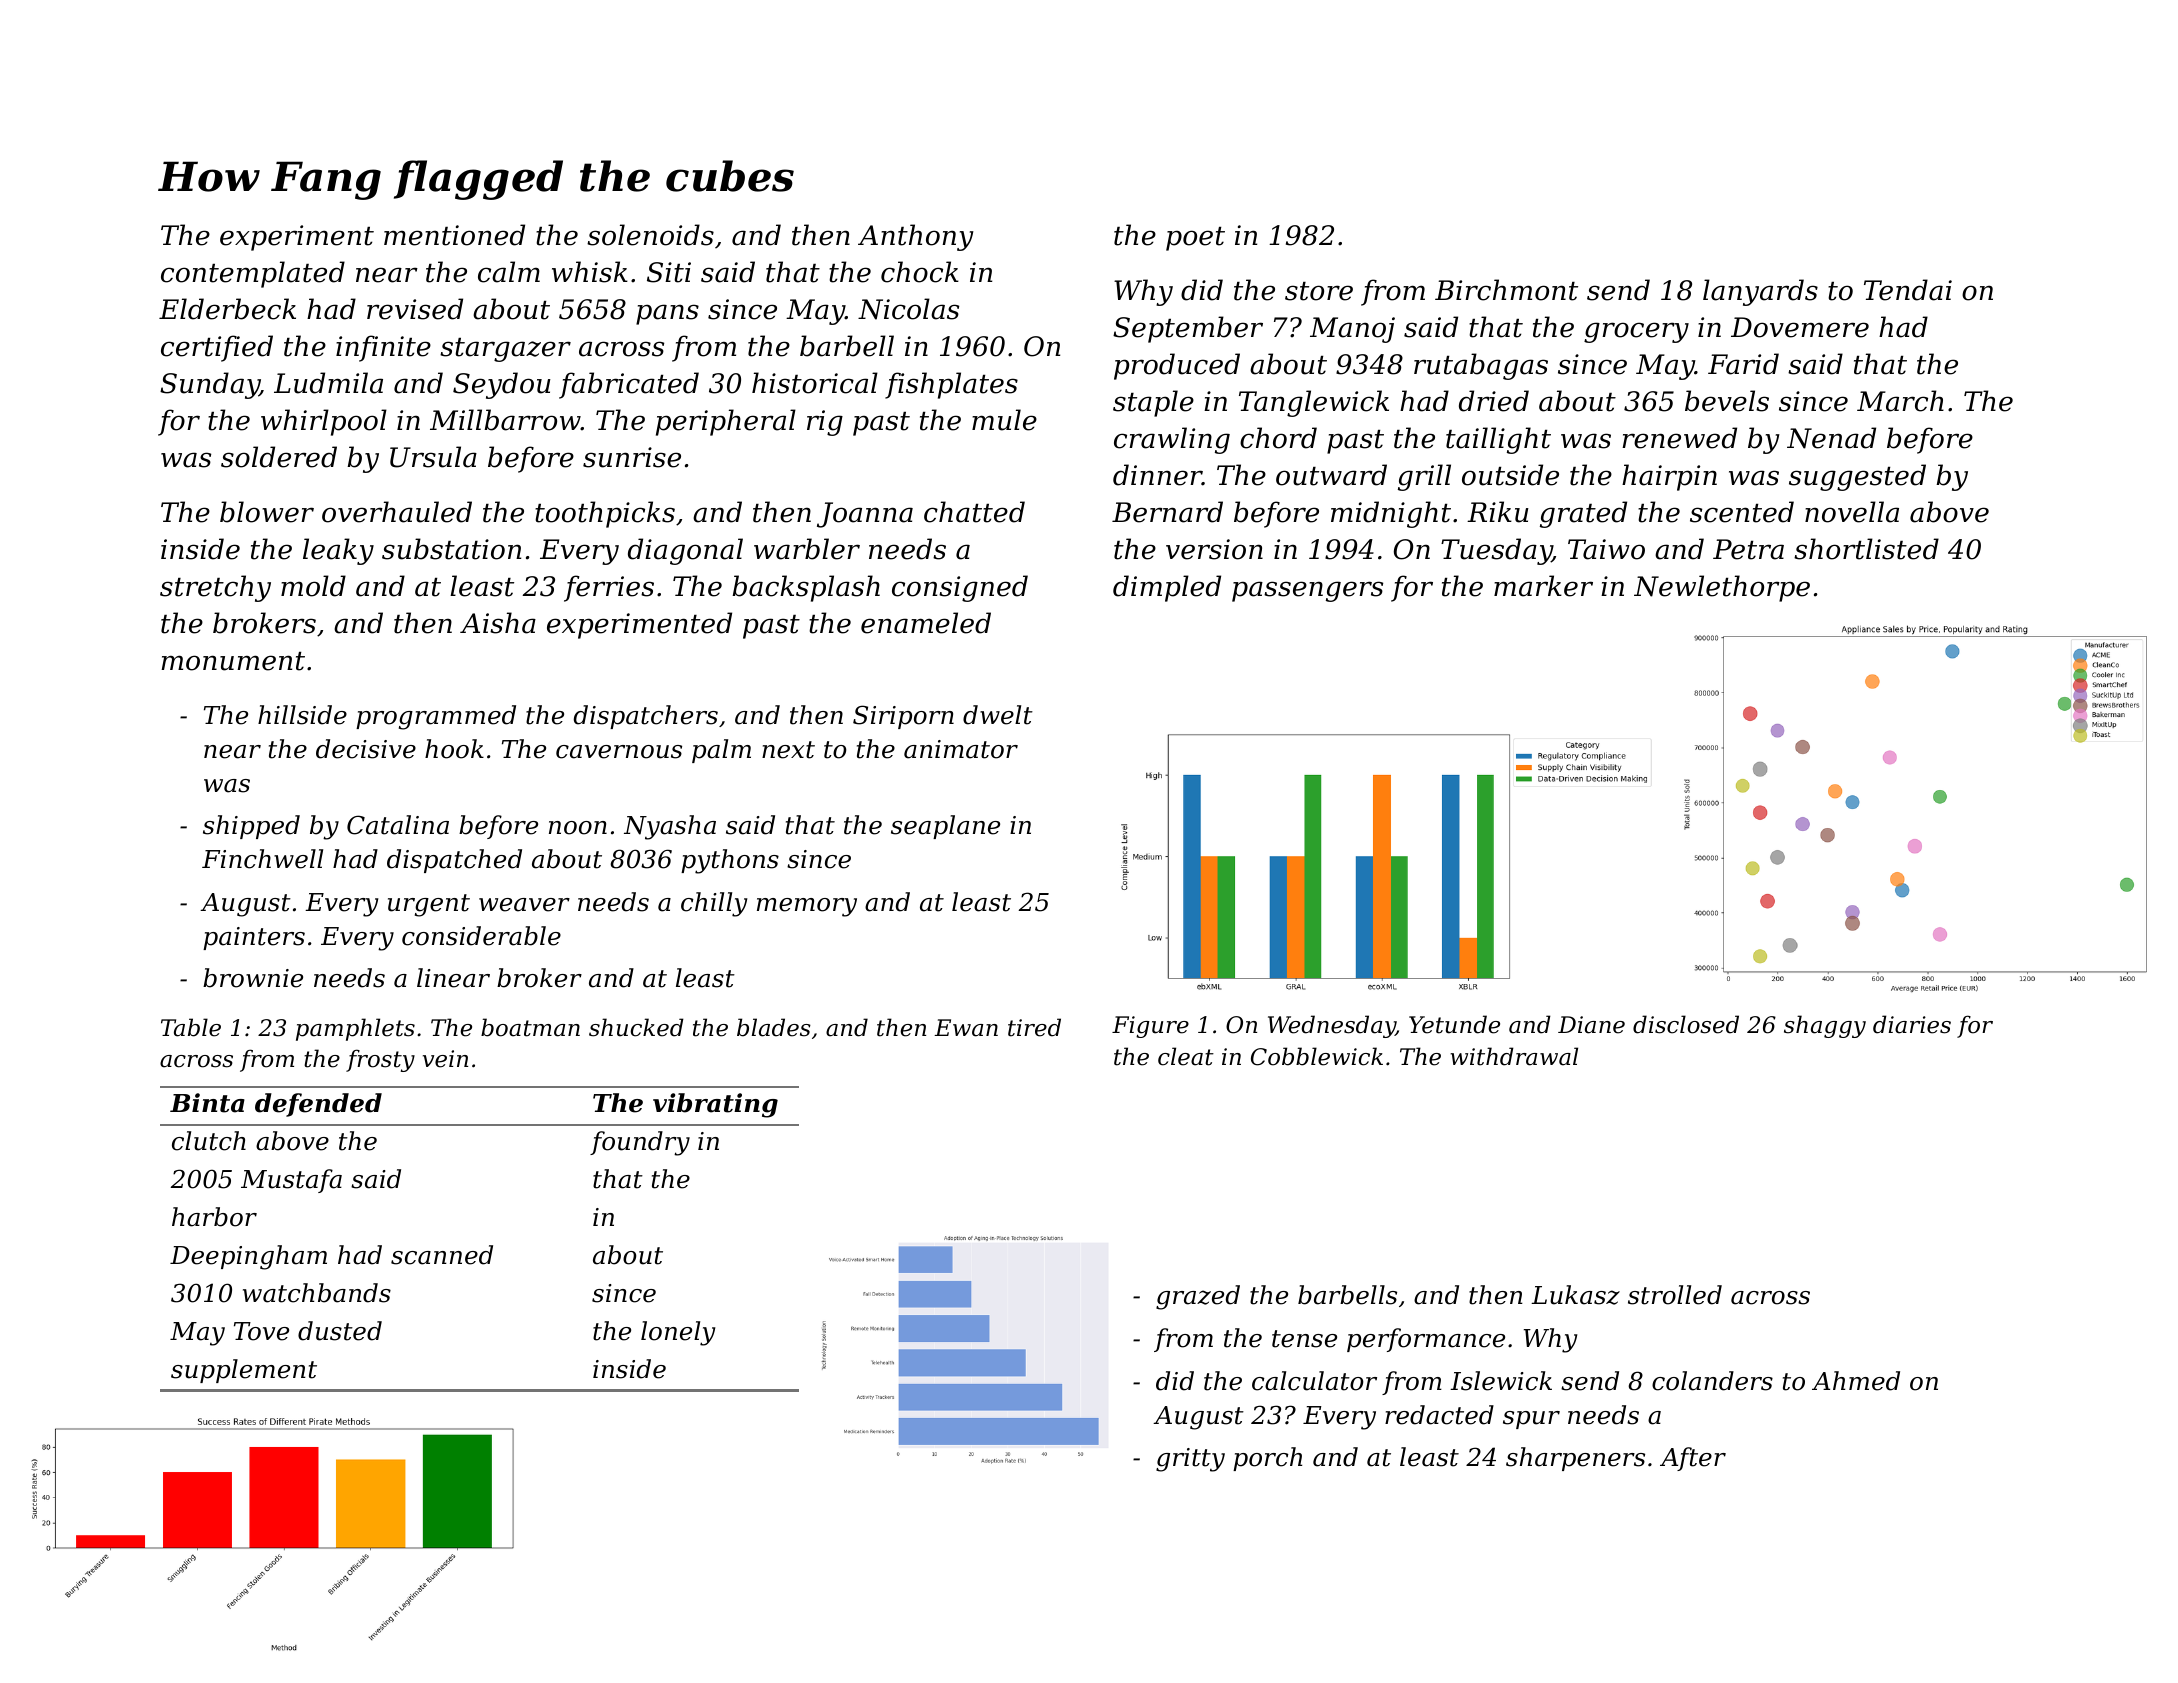 The image size is (2178, 1683). I want to click on tired, so click(1034, 1027).
